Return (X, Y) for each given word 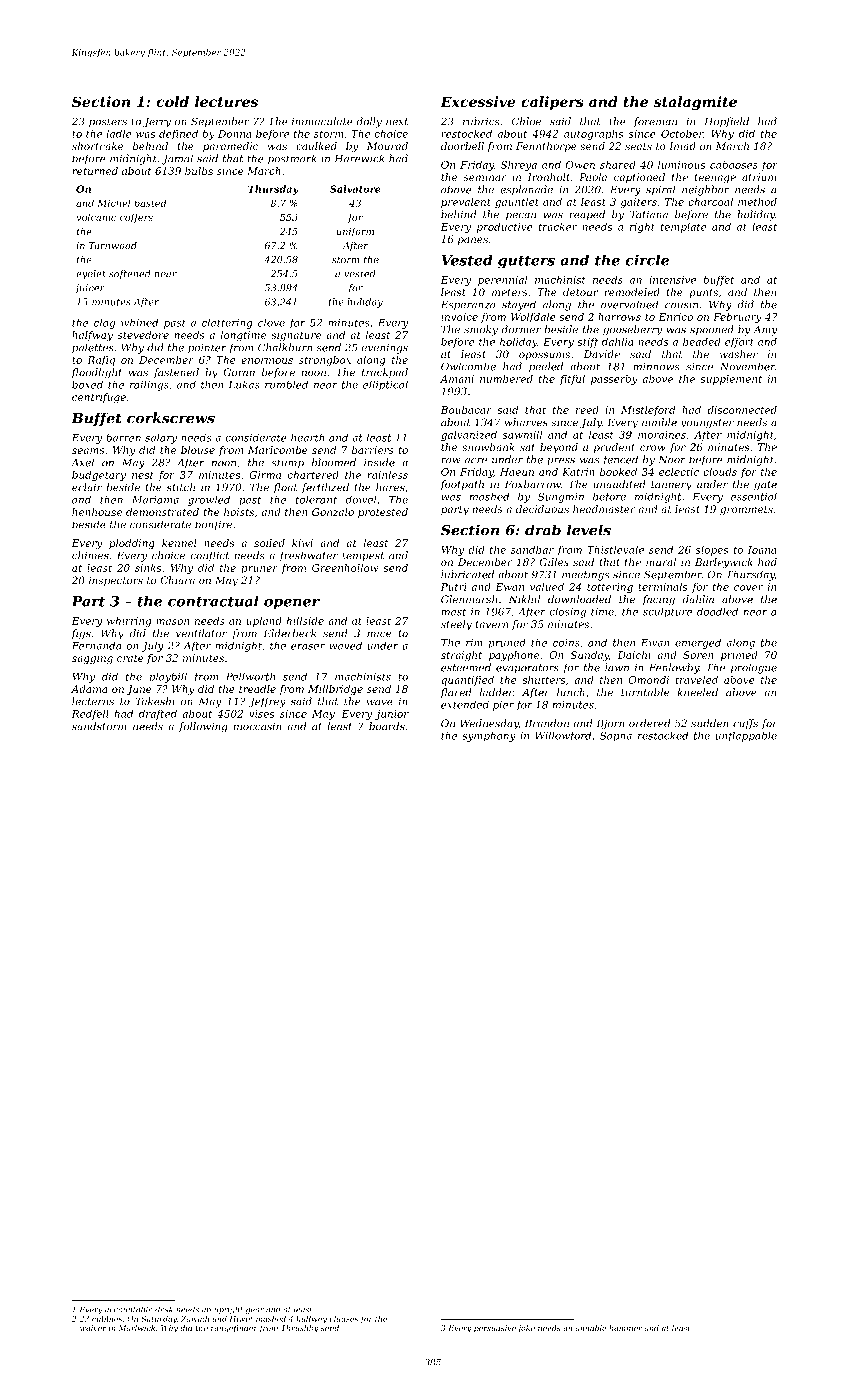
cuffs (745, 724)
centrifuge (99, 398)
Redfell (90, 714)
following (203, 727)
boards (387, 726)
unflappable (746, 736)
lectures (226, 101)
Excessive (478, 101)
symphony (489, 736)
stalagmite (695, 103)
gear (255, 1311)
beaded (702, 341)
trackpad (385, 373)
